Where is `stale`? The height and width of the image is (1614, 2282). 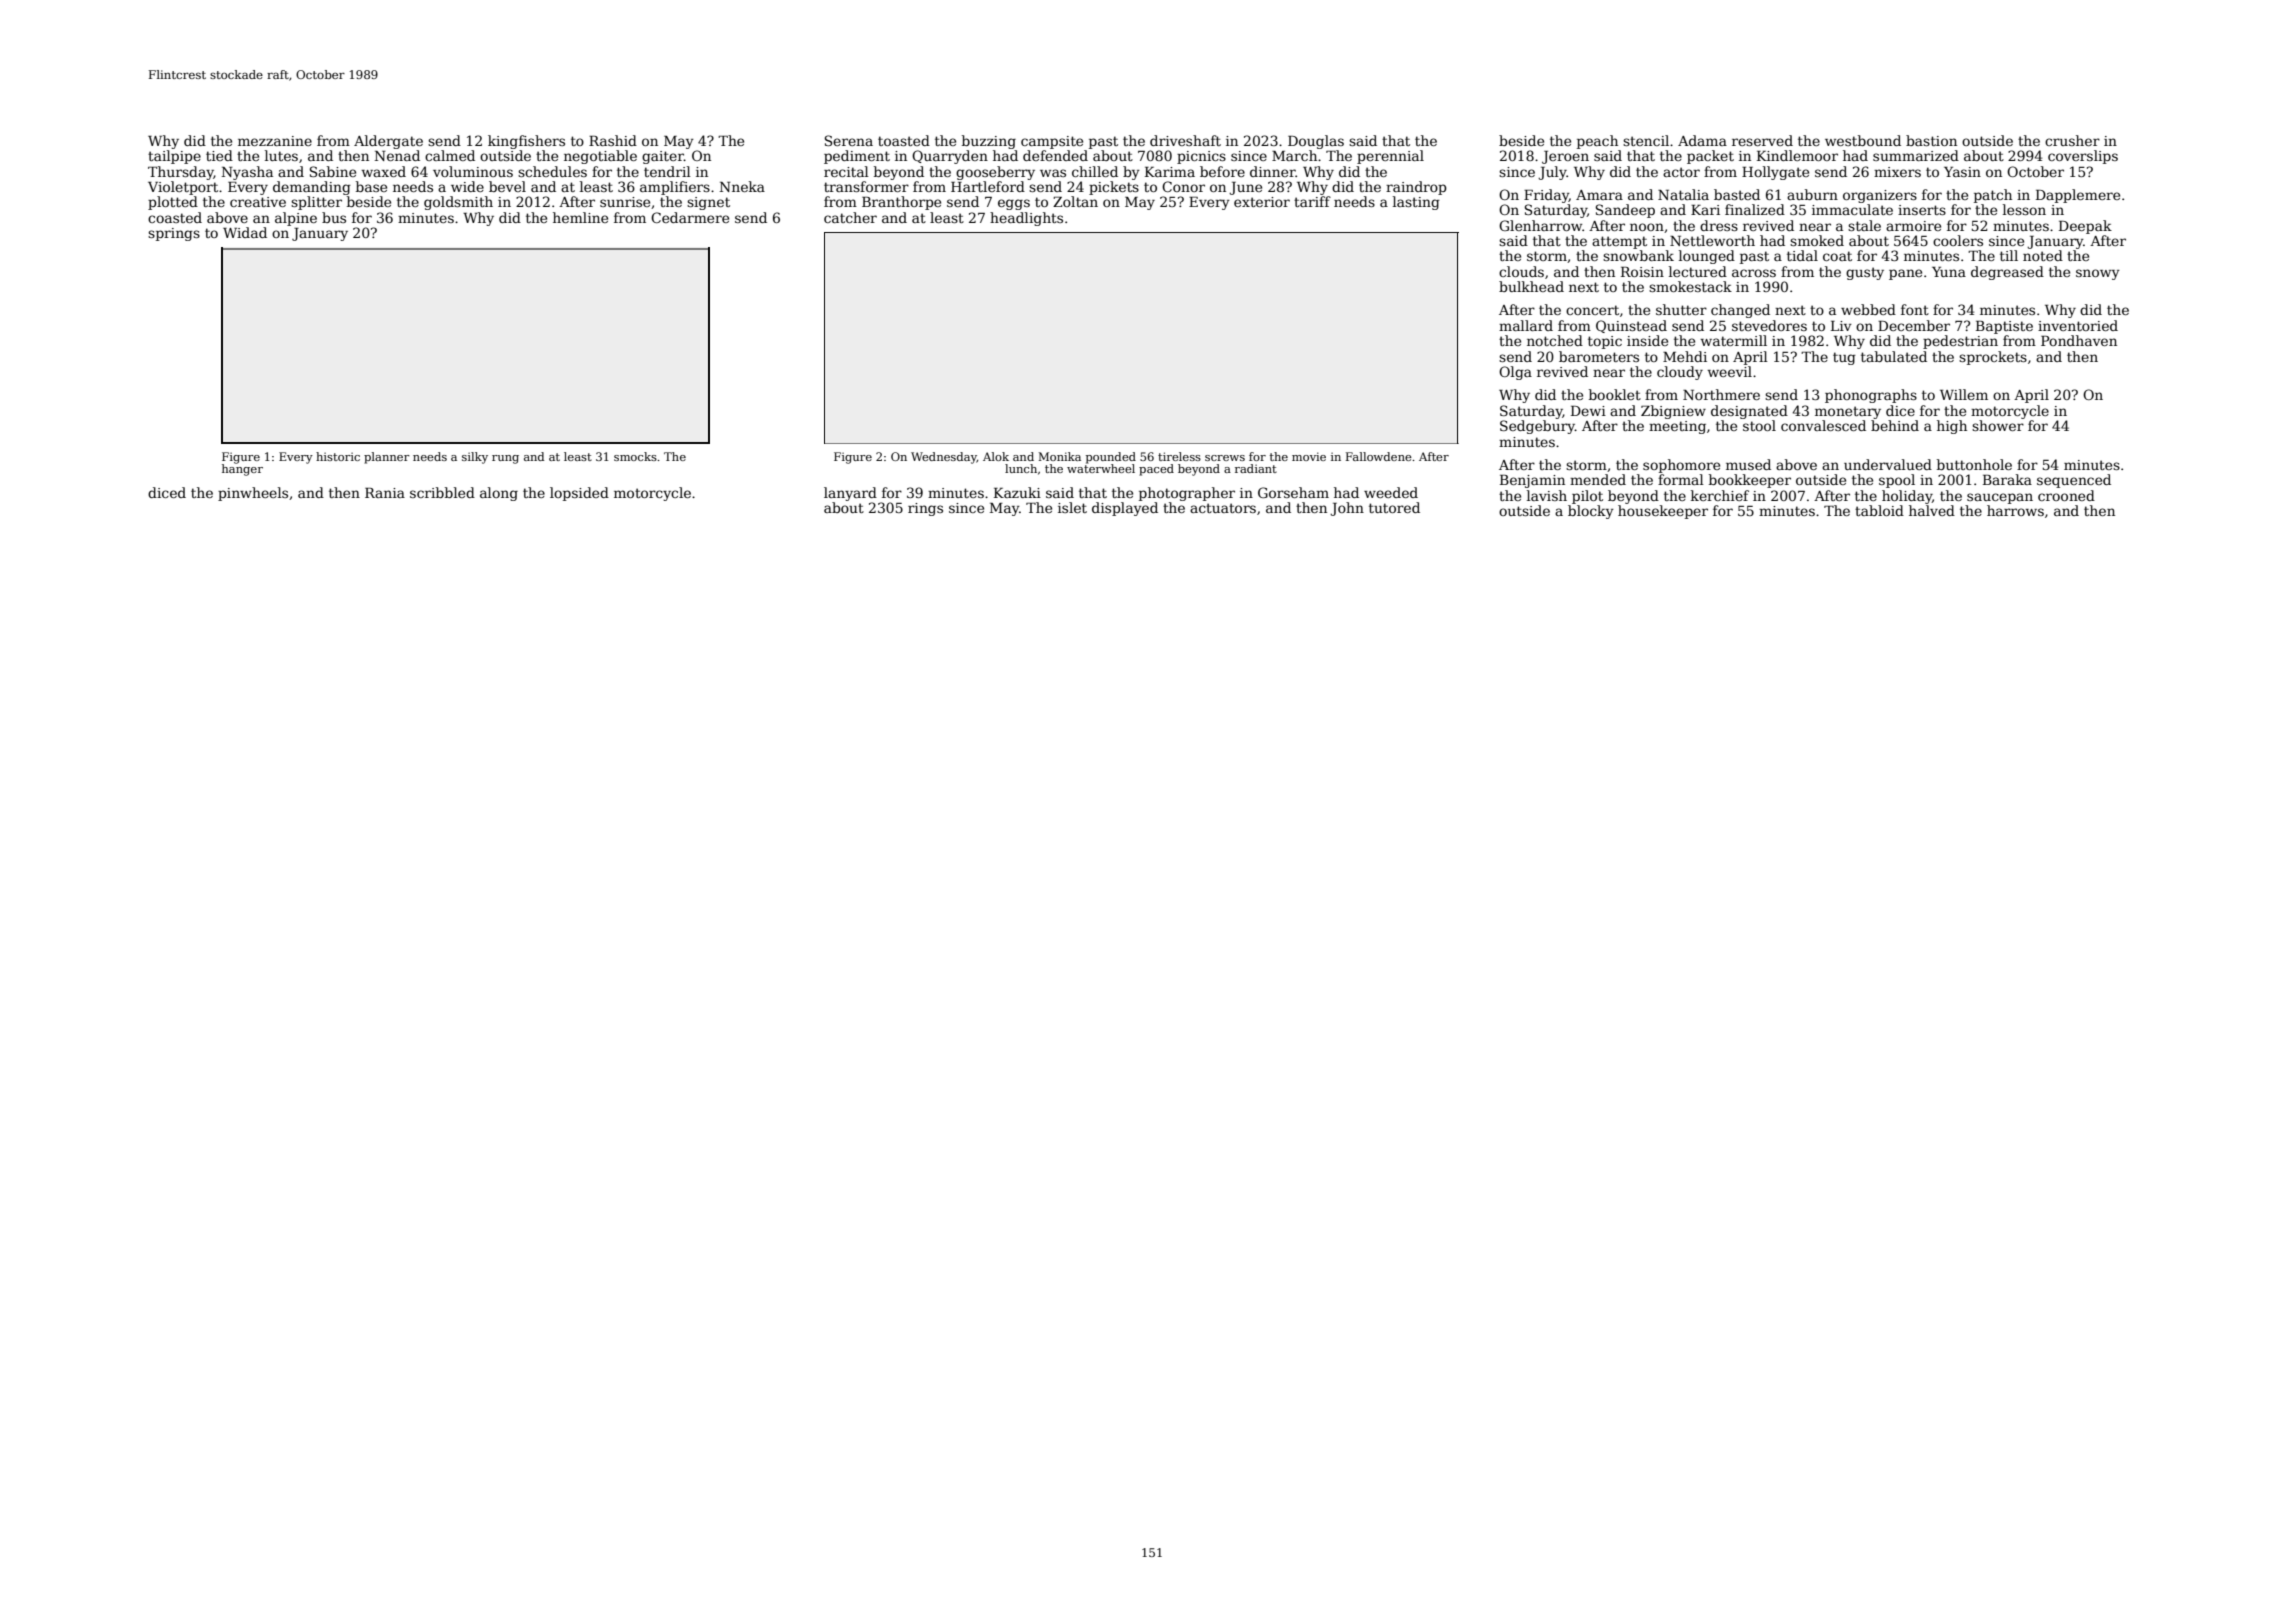
stale is located at coordinates (1864, 225).
